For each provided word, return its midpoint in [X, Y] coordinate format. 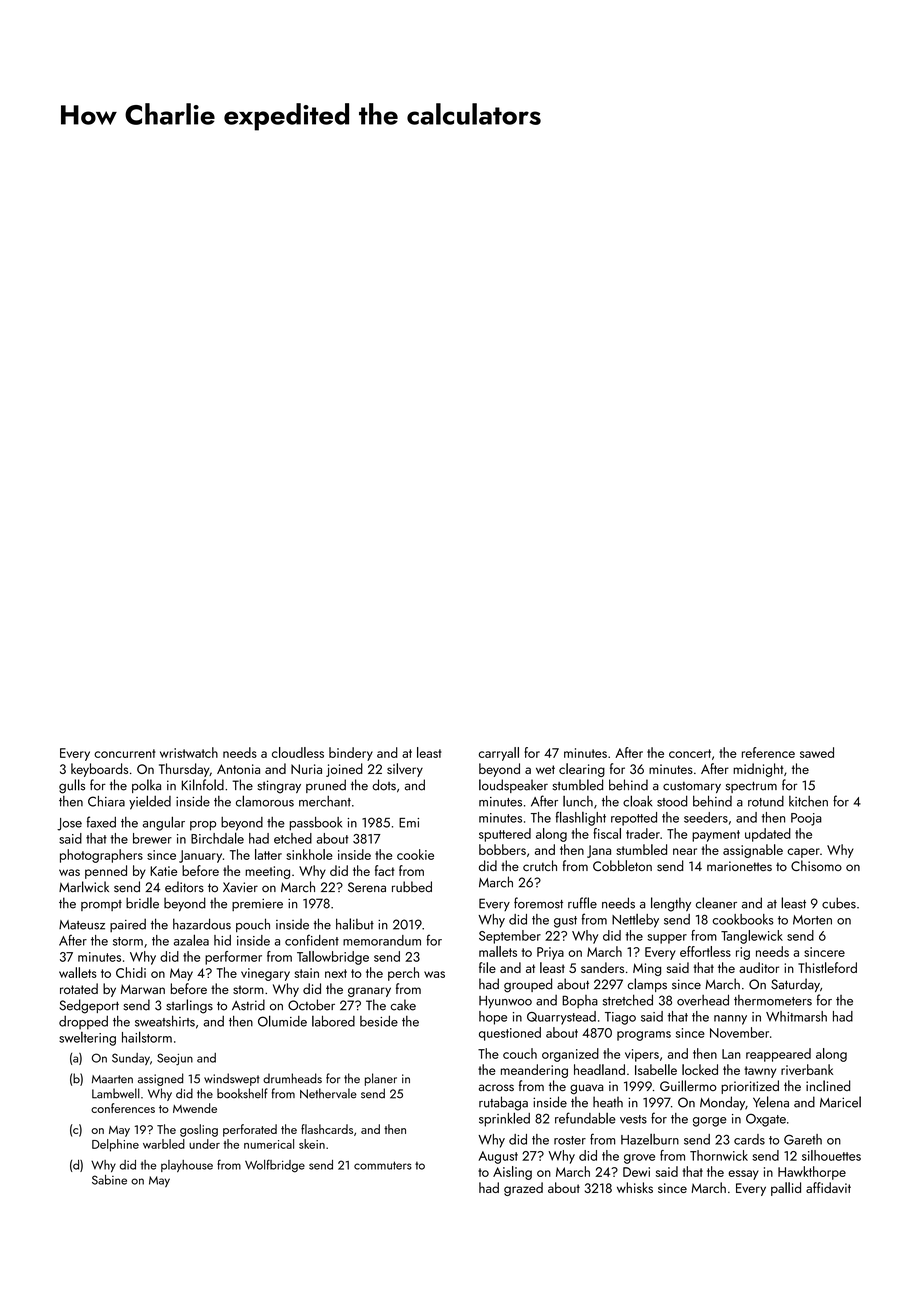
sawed [817, 752]
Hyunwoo [505, 1002]
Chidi [131, 972]
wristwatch [189, 752]
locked [700, 1069]
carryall [498, 754]
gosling [199, 1130]
